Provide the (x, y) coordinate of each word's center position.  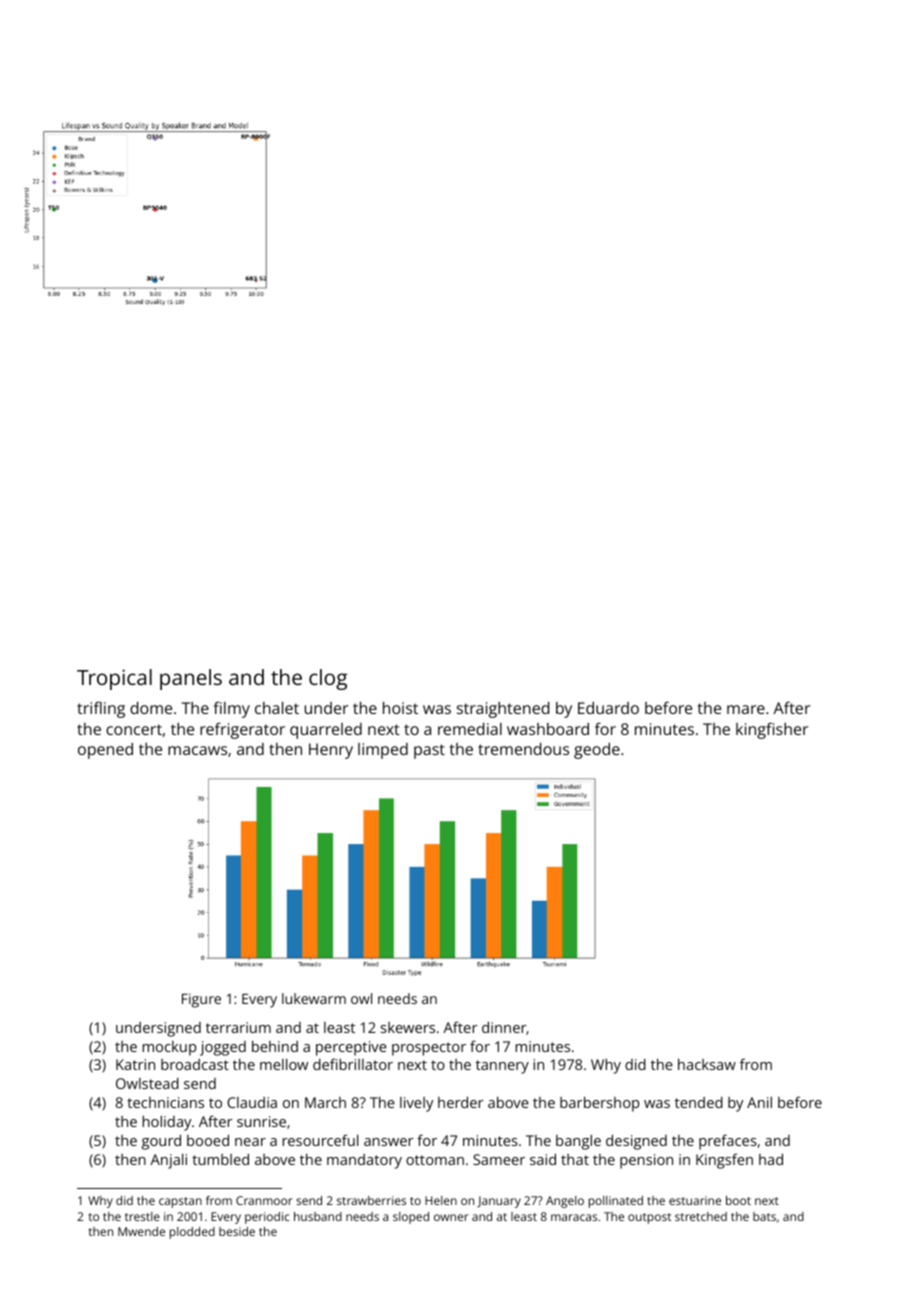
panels (191, 679)
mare (746, 709)
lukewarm (314, 998)
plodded (192, 1233)
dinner (504, 1027)
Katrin (135, 1064)
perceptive (351, 1048)
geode (597, 751)
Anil (759, 1102)
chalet (277, 708)
